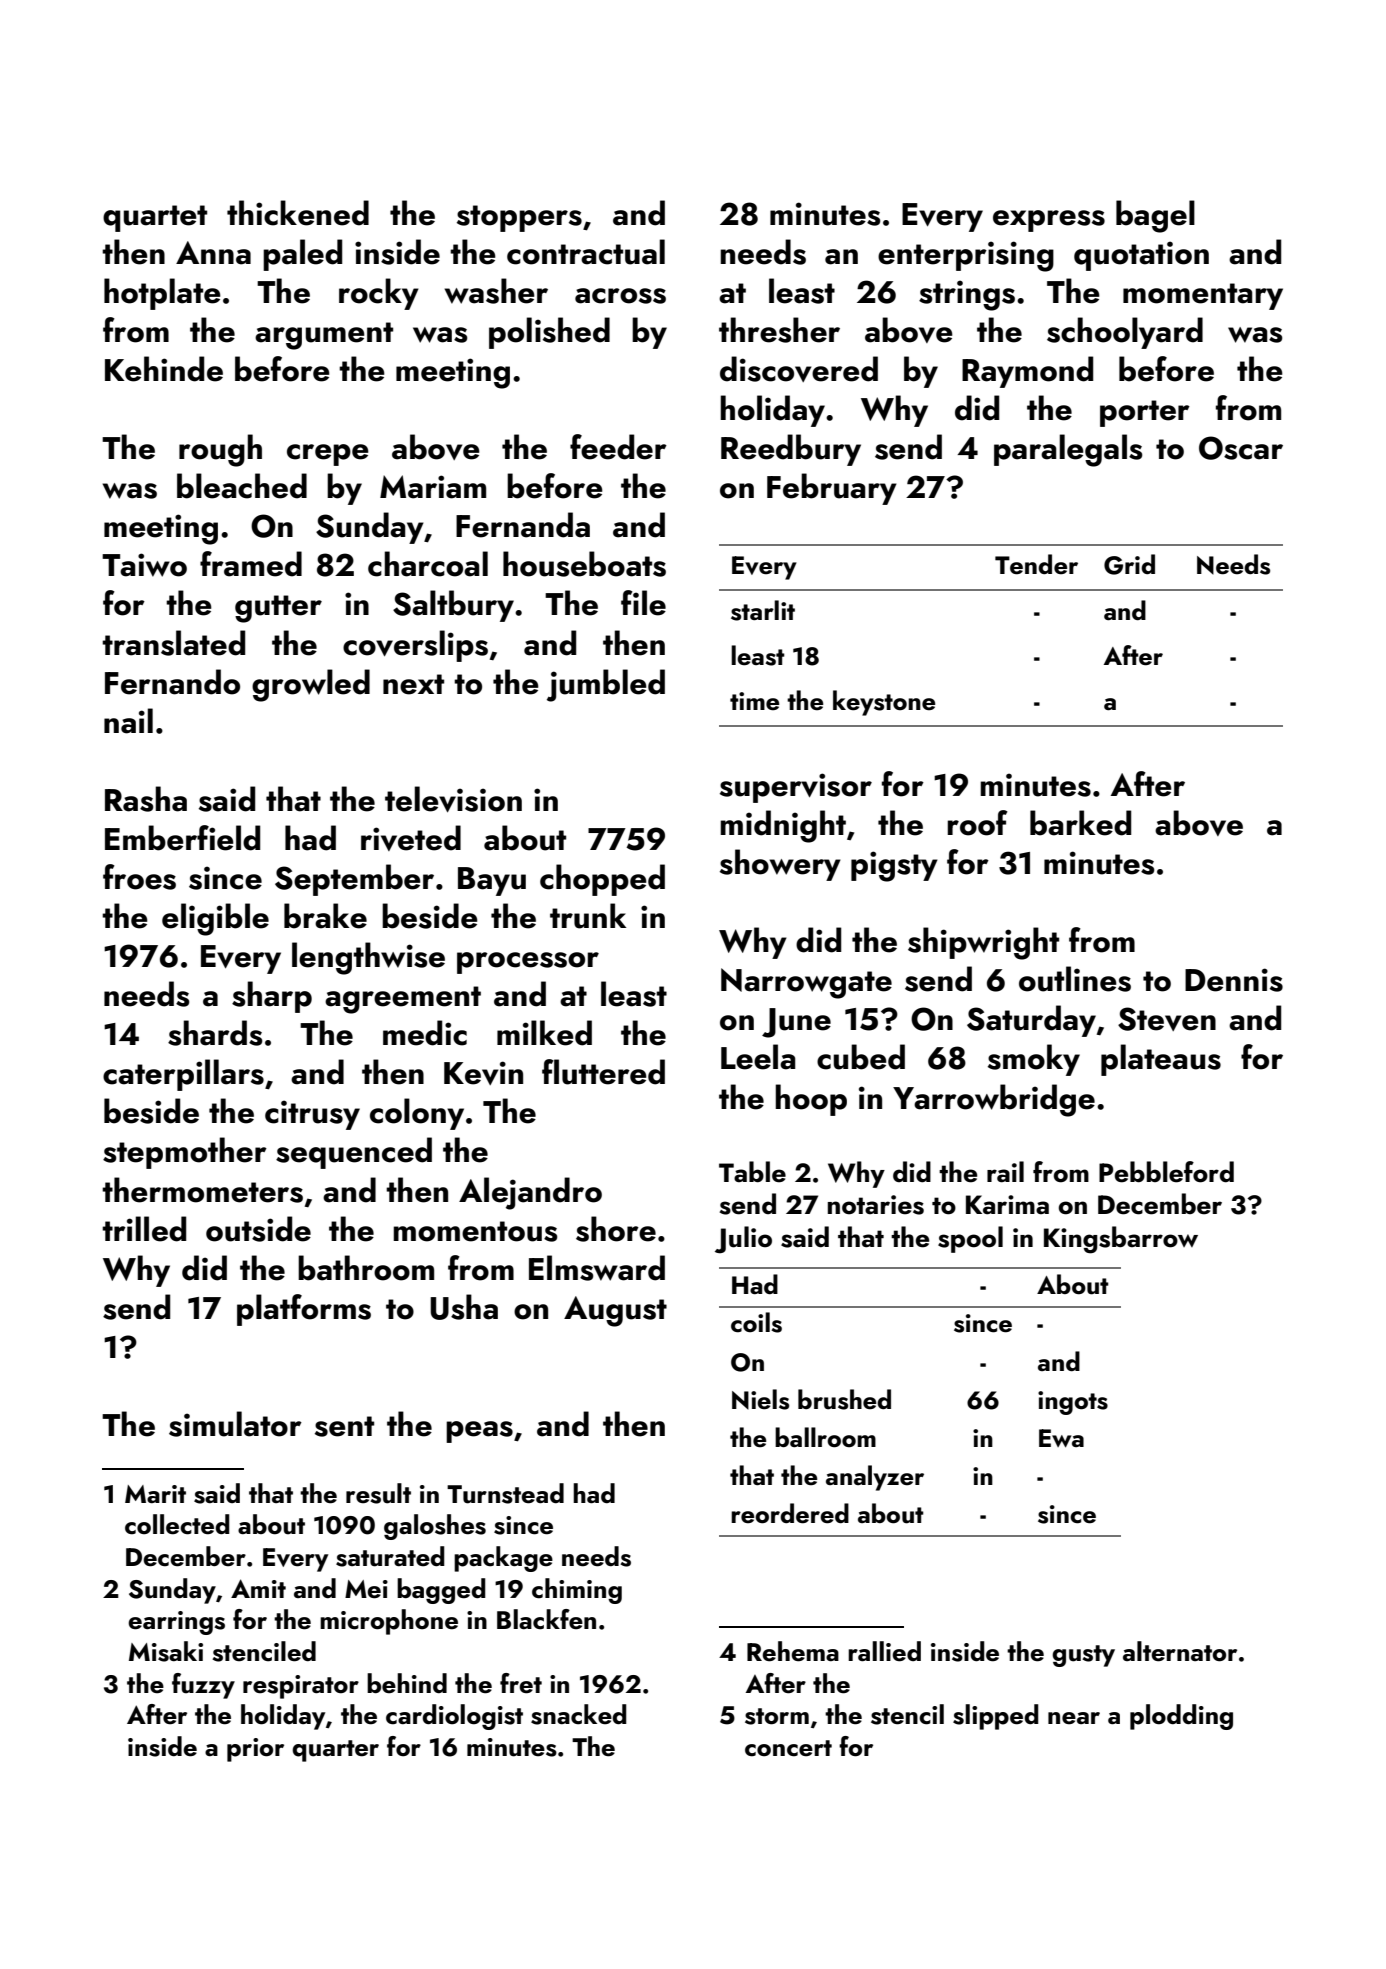 This screenshot has height=1969, width=1386. I want to click on Misaki, so click(166, 1651).
